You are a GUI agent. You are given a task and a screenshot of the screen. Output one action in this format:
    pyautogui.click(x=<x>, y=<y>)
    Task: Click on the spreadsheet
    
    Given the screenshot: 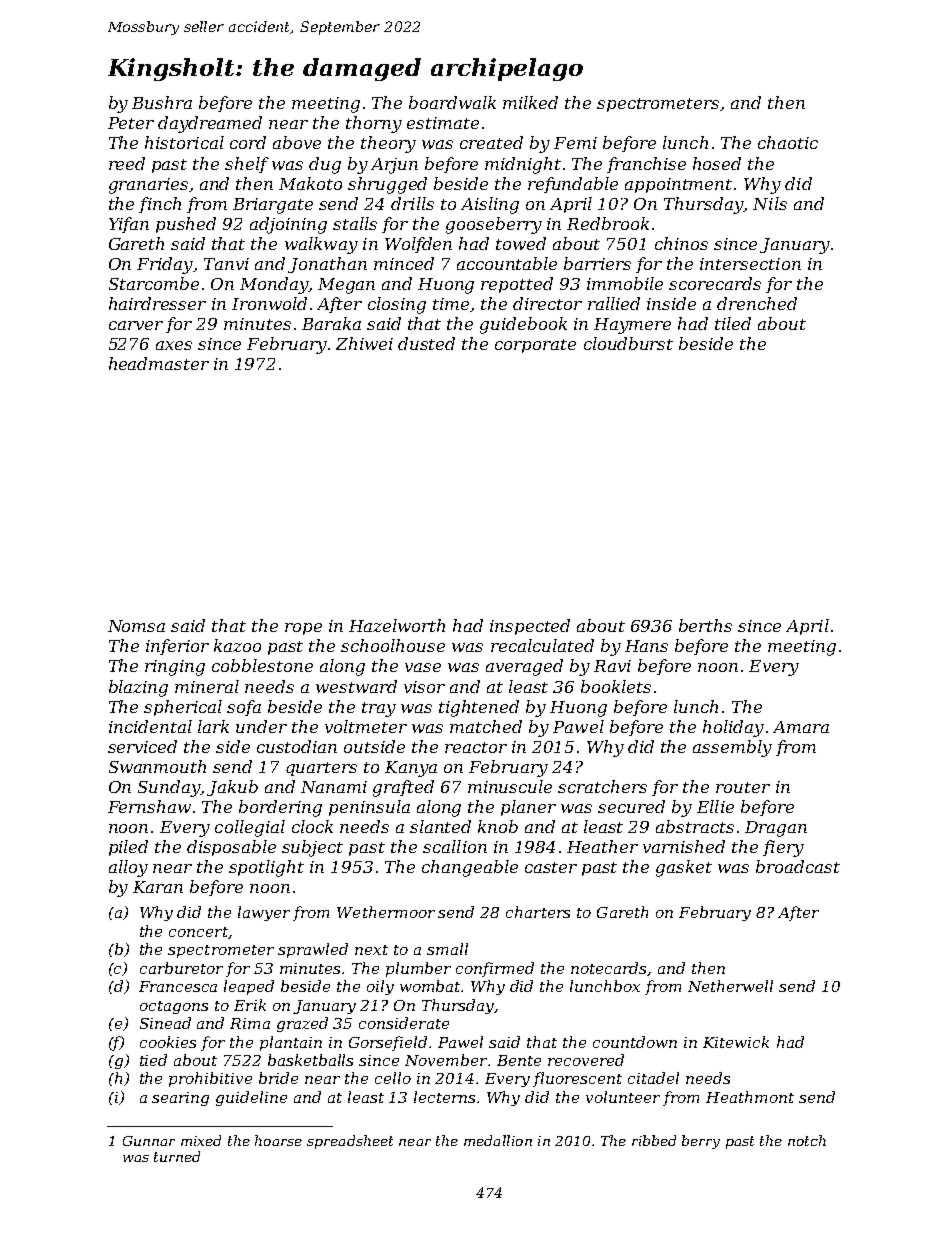 What is the action you would take?
    pyautogui.click(x=350, y=1142)
